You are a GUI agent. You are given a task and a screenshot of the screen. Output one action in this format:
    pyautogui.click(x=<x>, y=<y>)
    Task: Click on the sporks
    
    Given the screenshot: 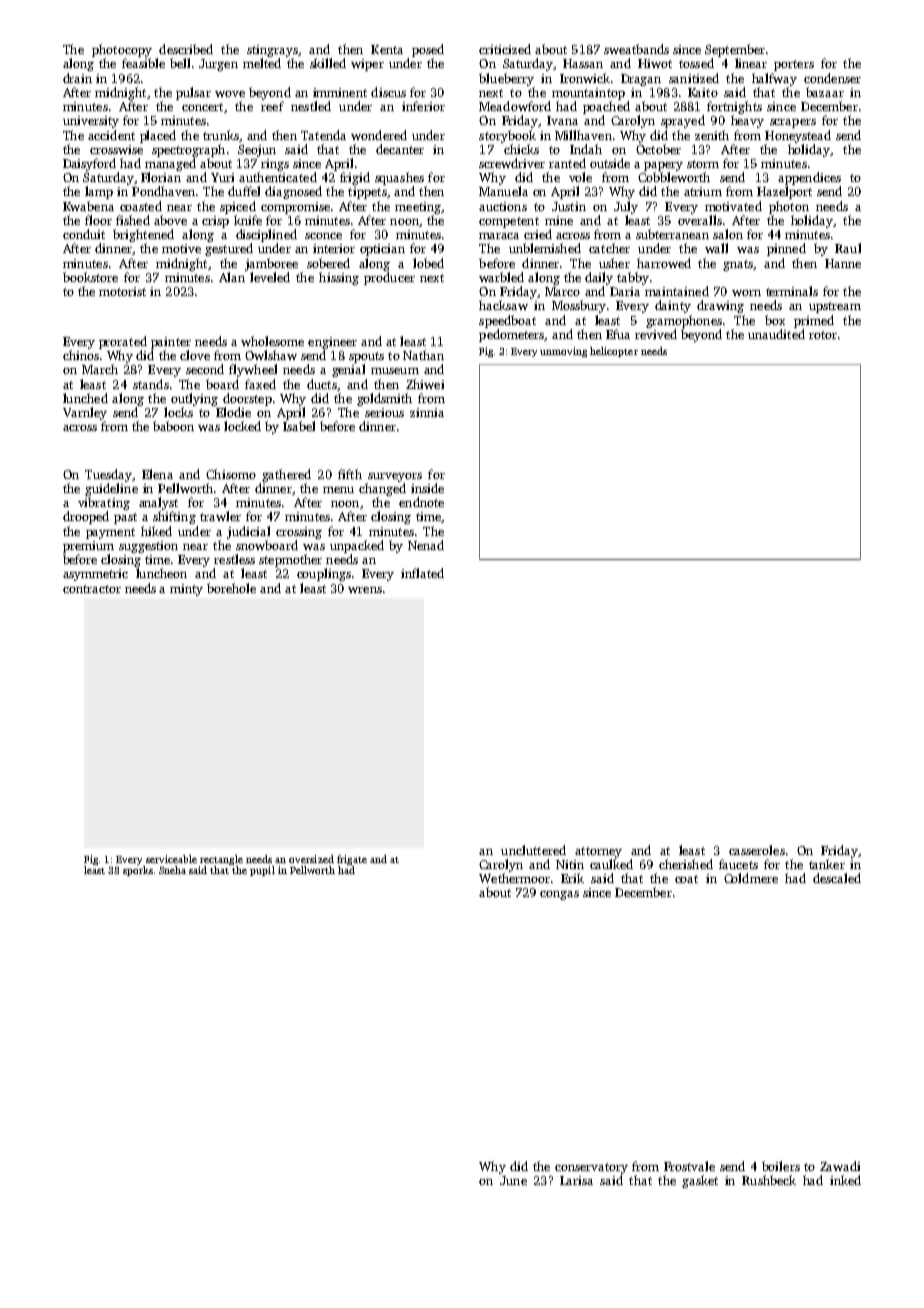 What is the action you would take?
    pyautogui.click(x=138, y=871)
